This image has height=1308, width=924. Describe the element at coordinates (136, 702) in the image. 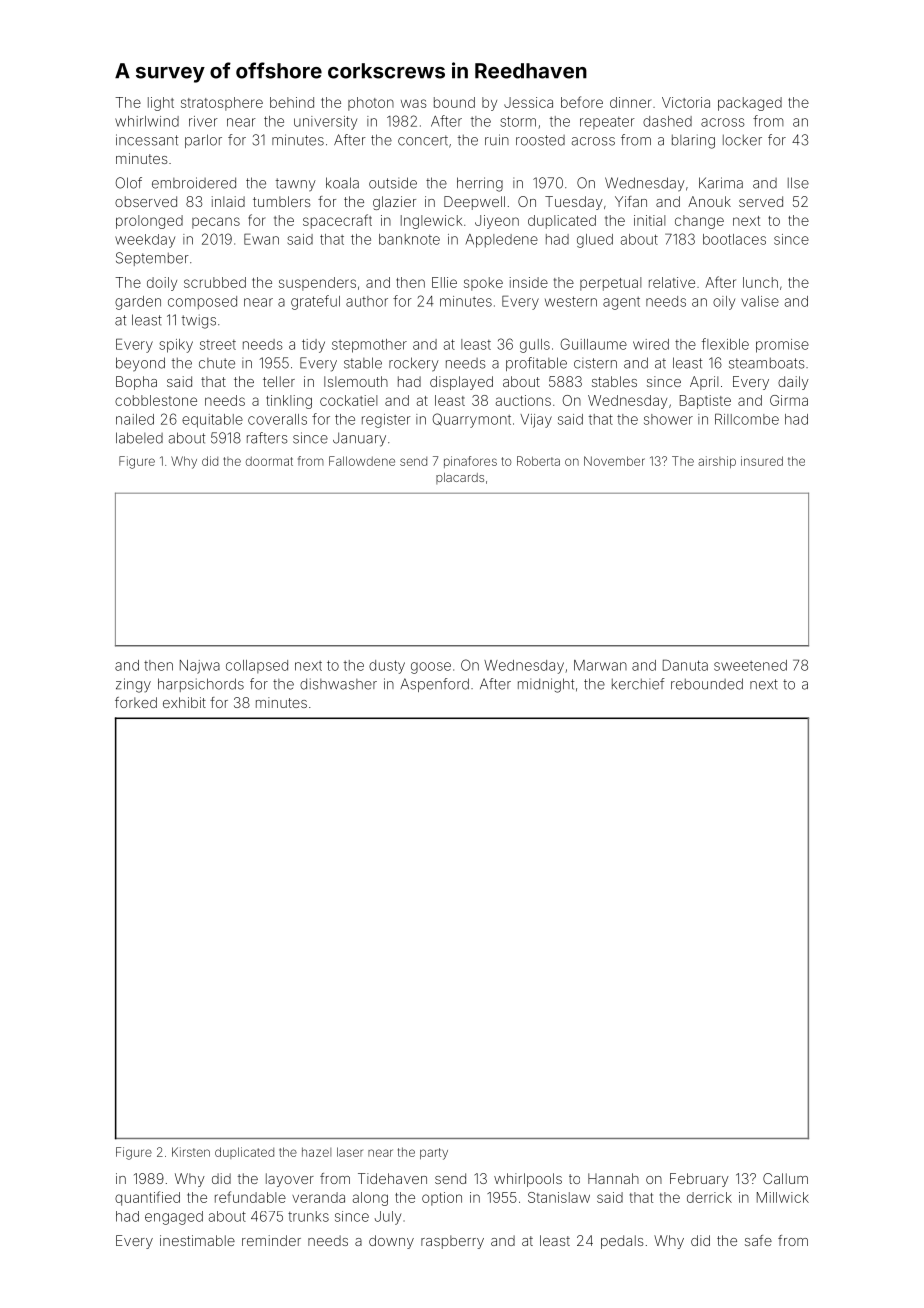

I see `forked` at that location.
